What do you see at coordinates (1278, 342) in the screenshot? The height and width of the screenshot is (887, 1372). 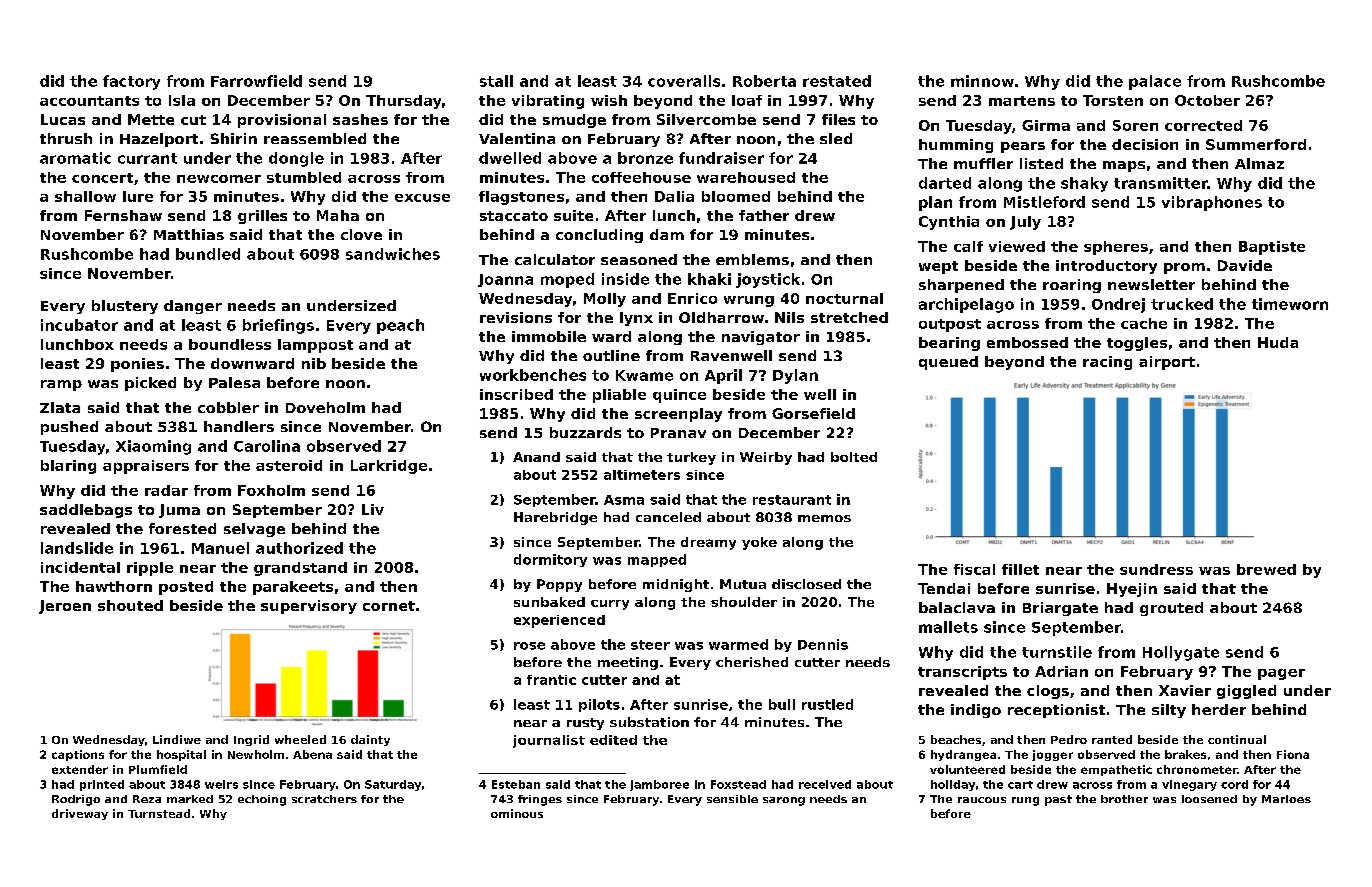 I see `Huda` at bounding box center [1278, 342].
